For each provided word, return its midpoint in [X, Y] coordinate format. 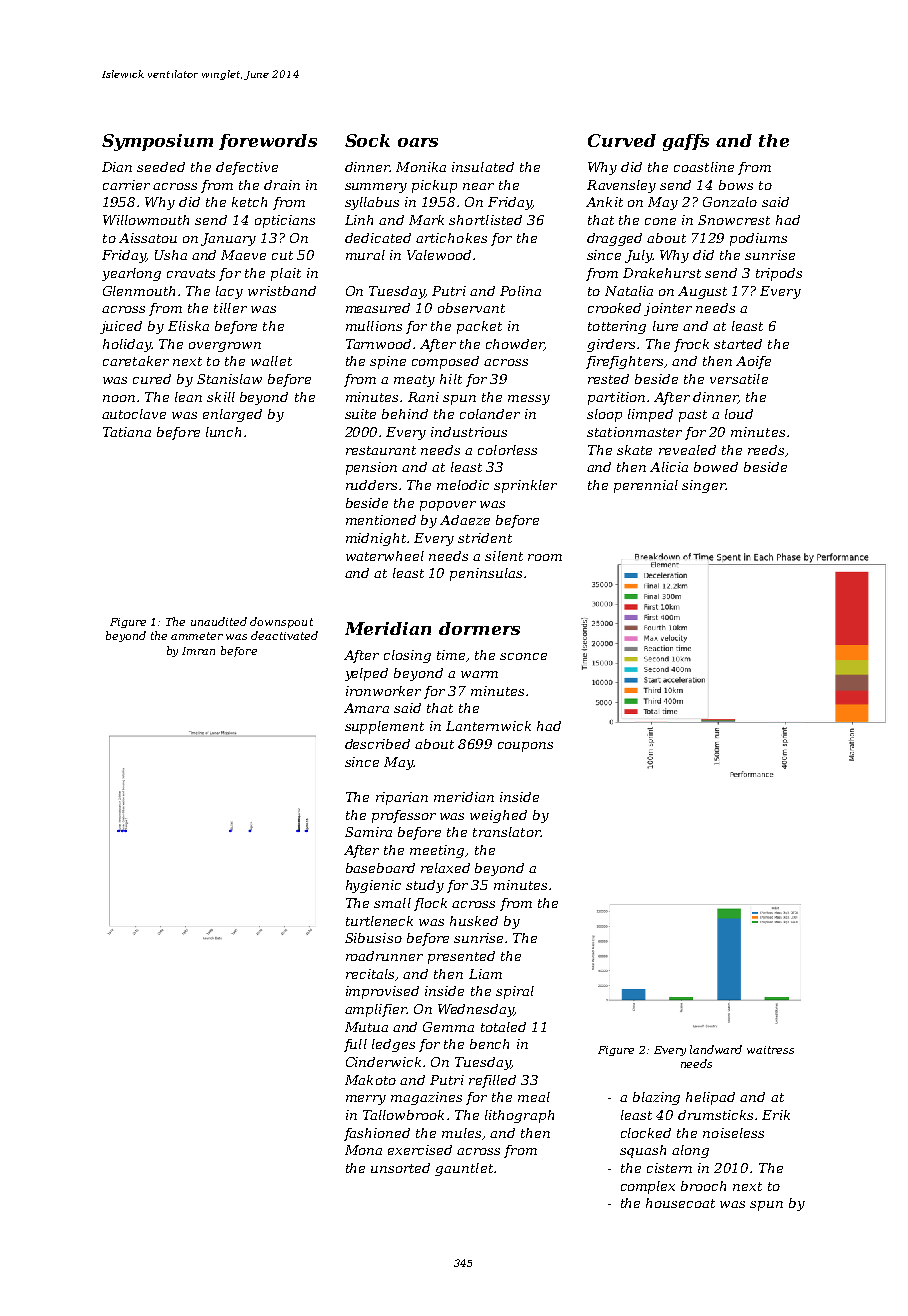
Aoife [753, 362]
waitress [770, 1050]
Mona [363, 1150]
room [545, 557]
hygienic [373, 886]
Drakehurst [662, 273]
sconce [523, 656]
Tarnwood [378, 344]
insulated [483, 167]
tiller [230, 308]
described [377, 744]
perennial [646, 486]
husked [474, 921]
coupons [525, 747]
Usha [171, 255]
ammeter [197, 636]
